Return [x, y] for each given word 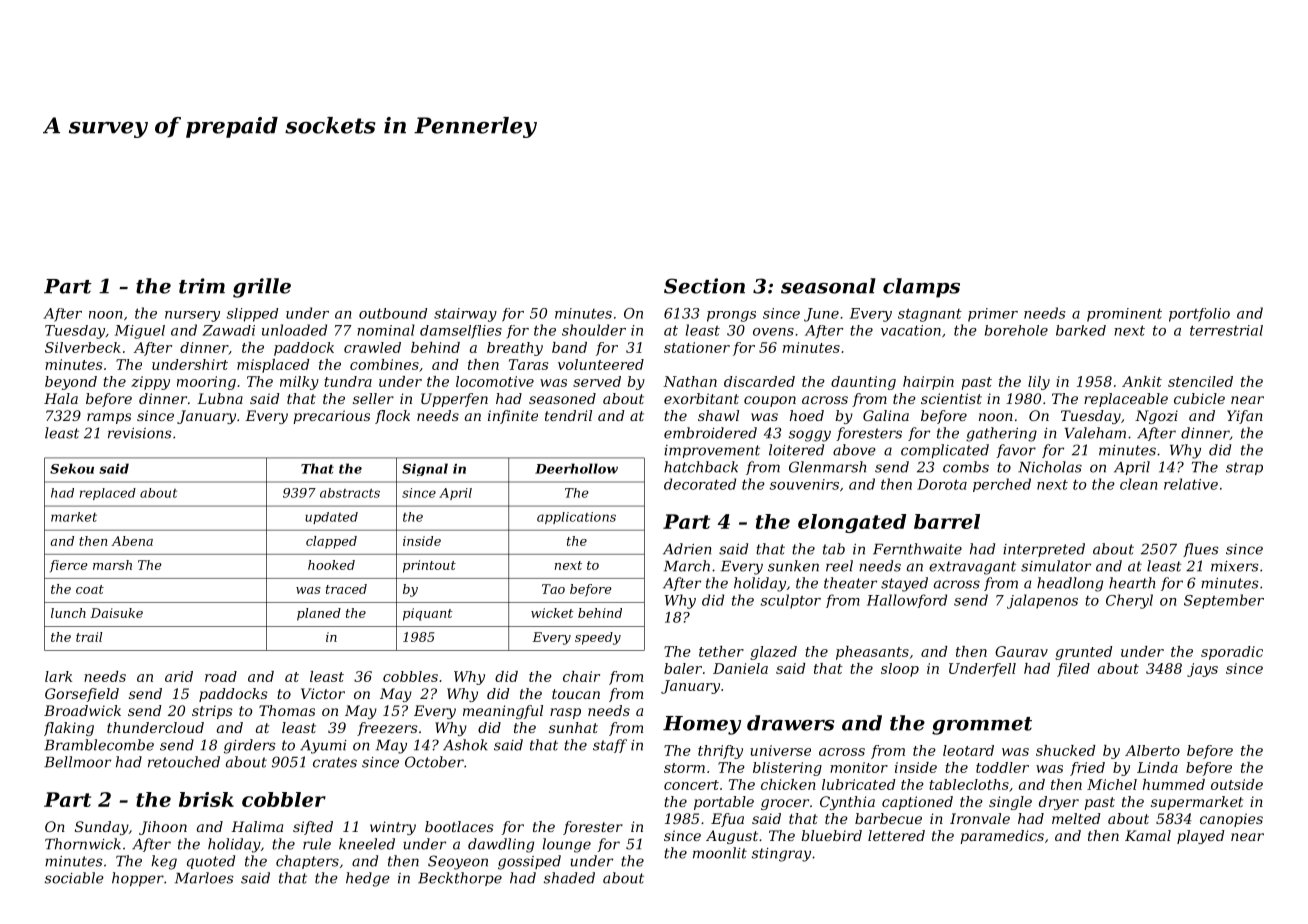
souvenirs [804, 484]
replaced [108, 494]
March [687, 566]
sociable [74, 878]
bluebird [831, 835]
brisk [206, 799]
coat [90, 589]
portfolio [1199, 315]
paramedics [1002, 837]
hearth [1132, 583]
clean [1138, 484]
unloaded [294, 330]
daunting [863, 383]
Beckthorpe [460, 879]
